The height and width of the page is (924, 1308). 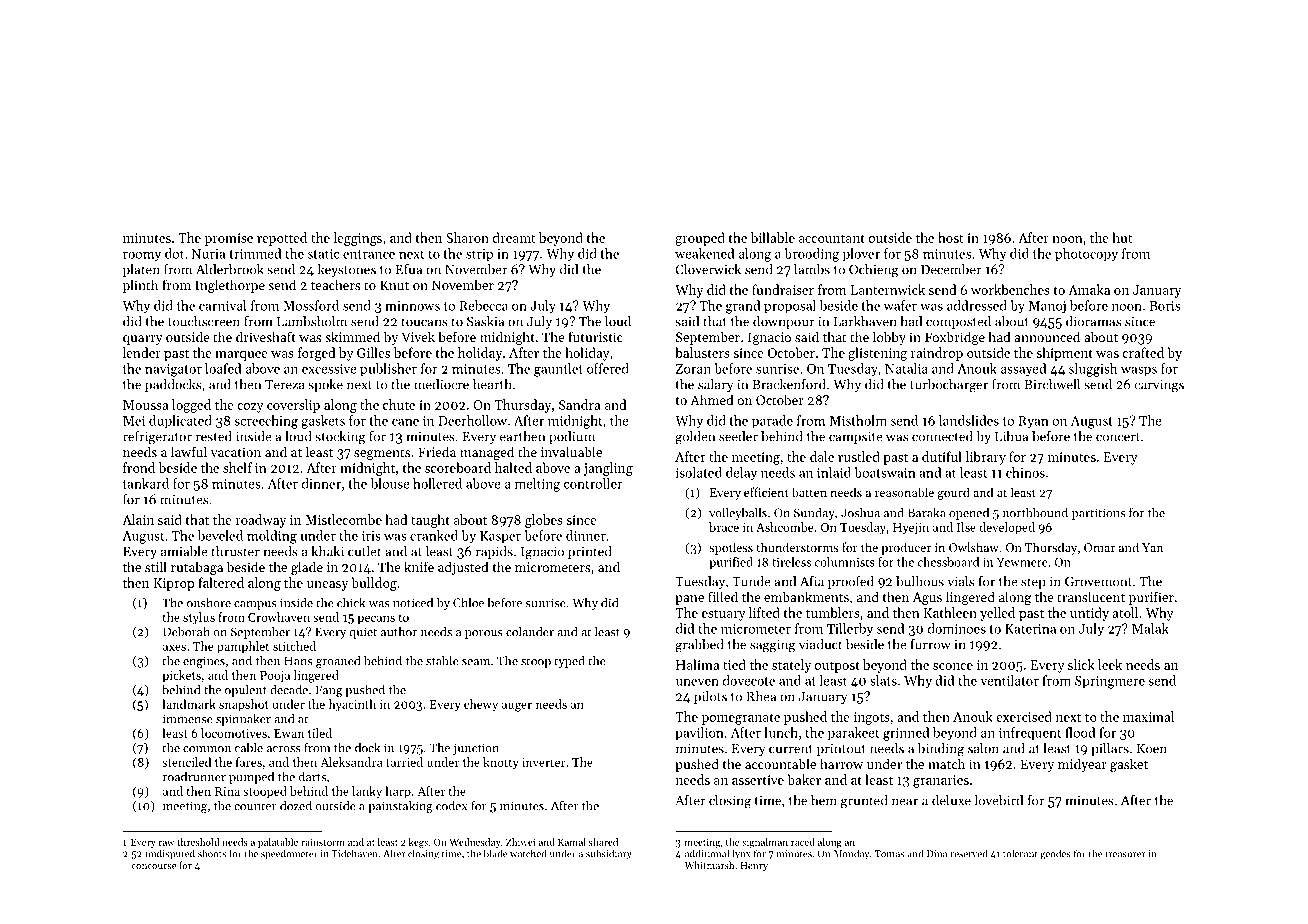 I want to click on bulldog, so click(x=374, y=584).
